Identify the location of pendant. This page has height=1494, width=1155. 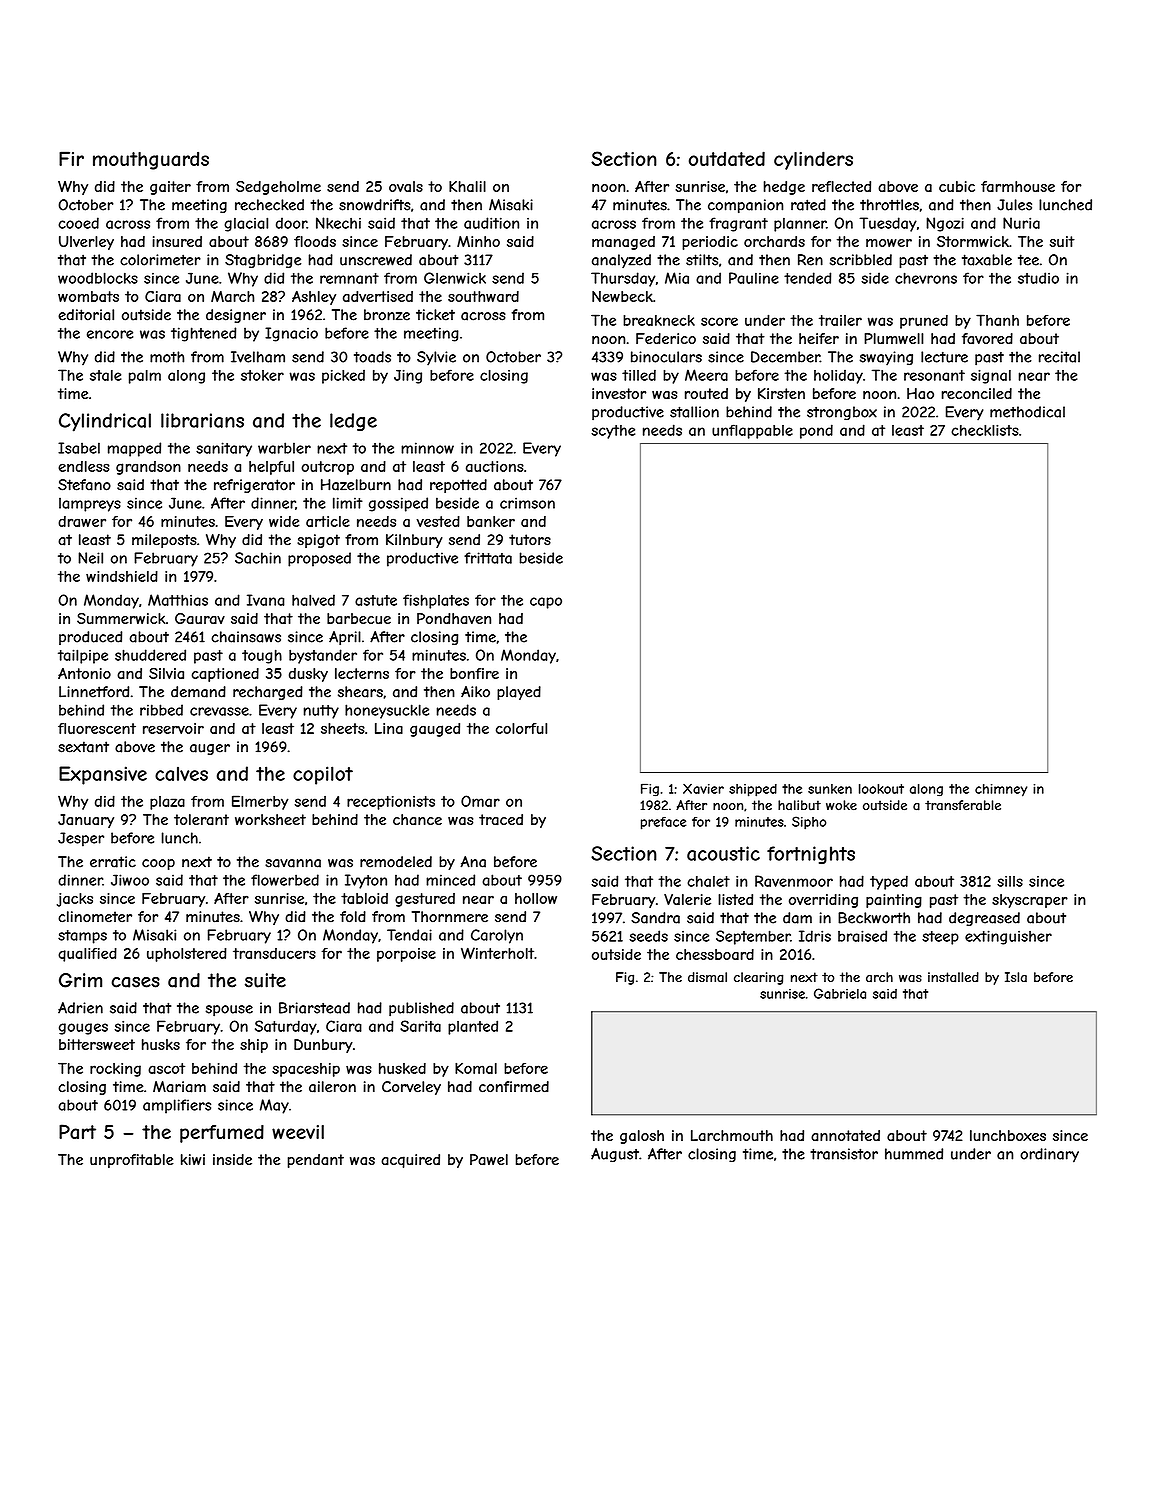
(316, 1161).
